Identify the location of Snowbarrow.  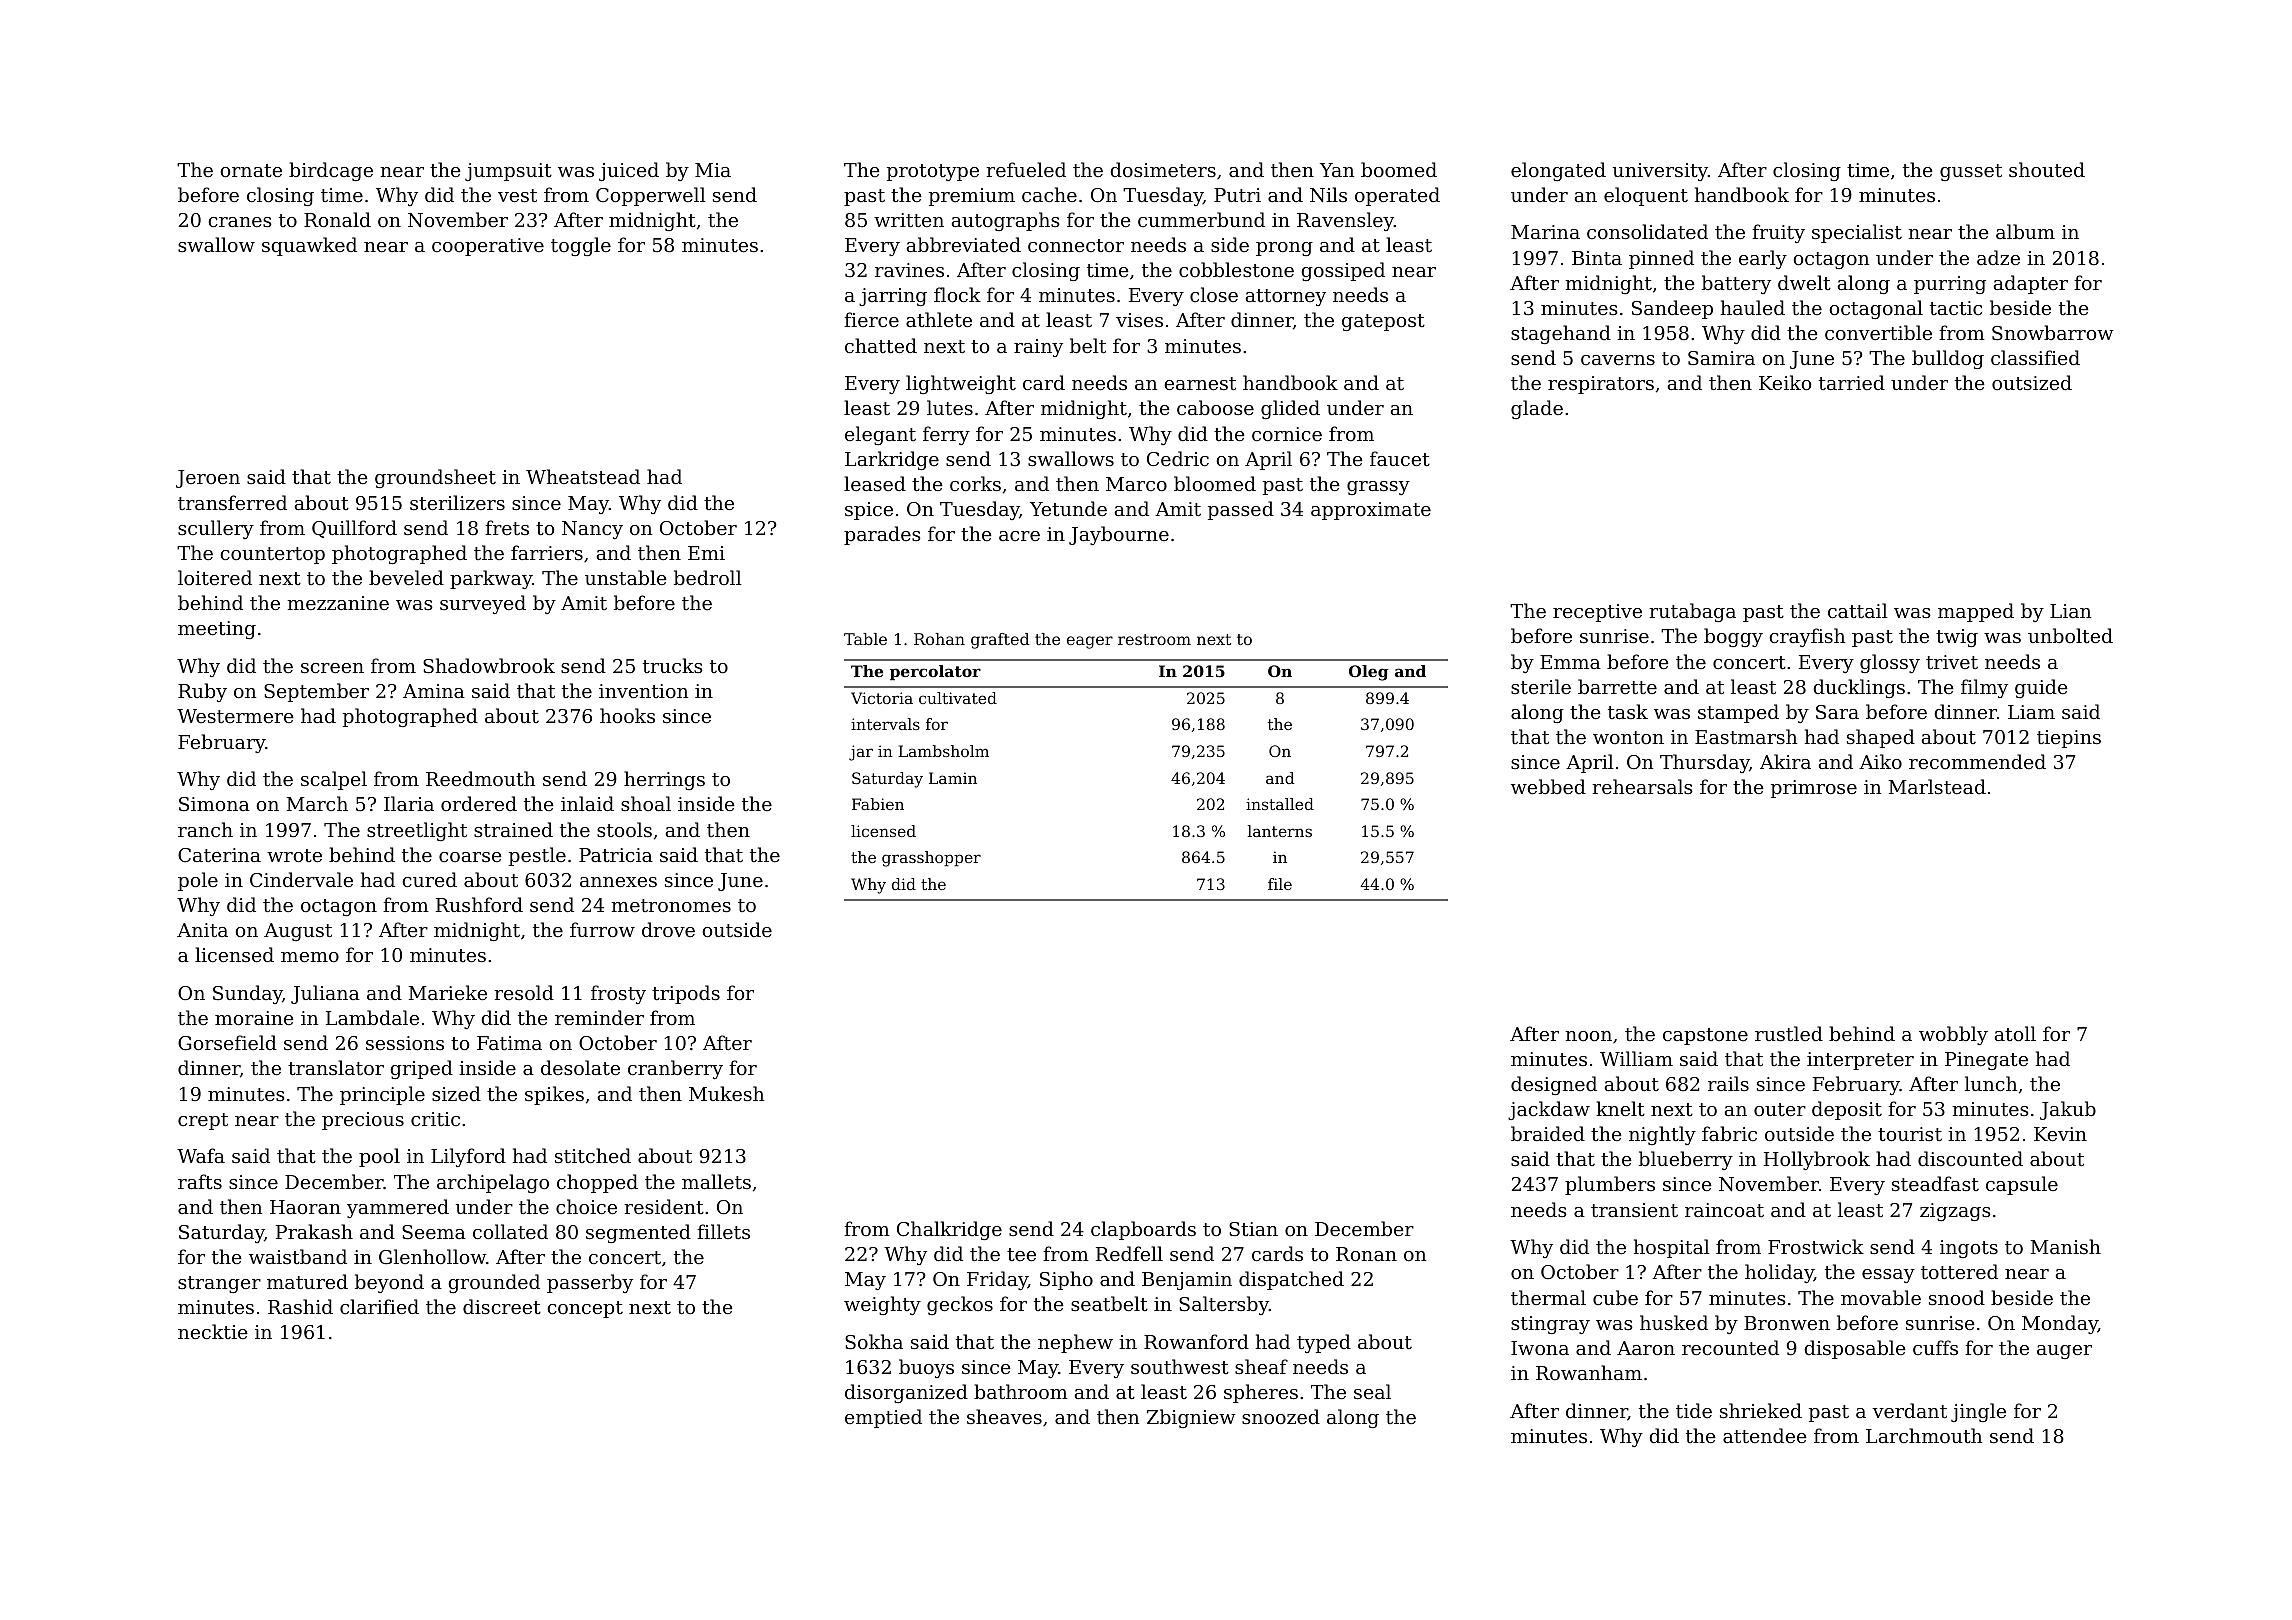
(2053, 332).
